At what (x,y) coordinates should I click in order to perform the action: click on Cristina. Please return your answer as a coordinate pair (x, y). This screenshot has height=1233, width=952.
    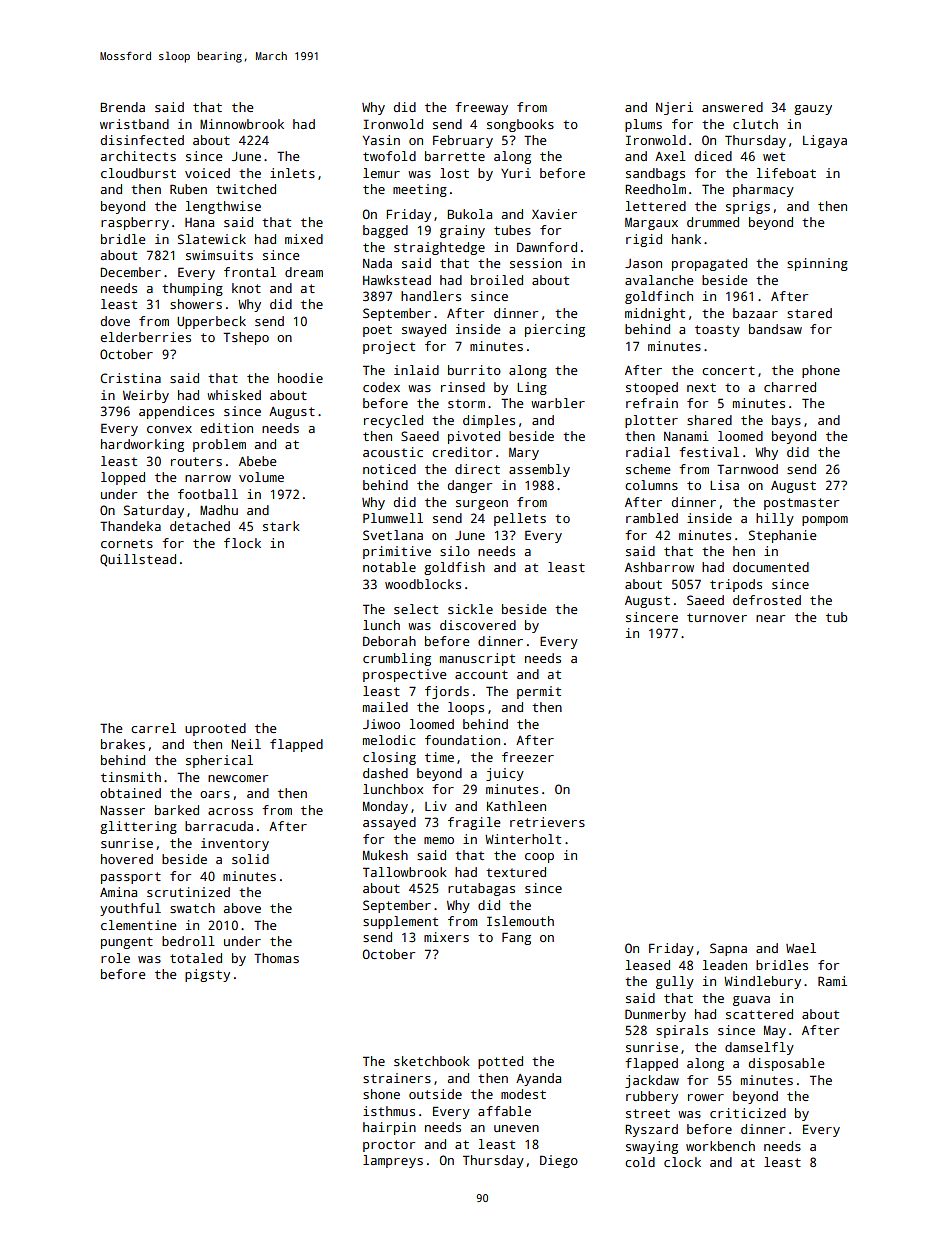
    Looking at the image, I should click on (130, 378).
